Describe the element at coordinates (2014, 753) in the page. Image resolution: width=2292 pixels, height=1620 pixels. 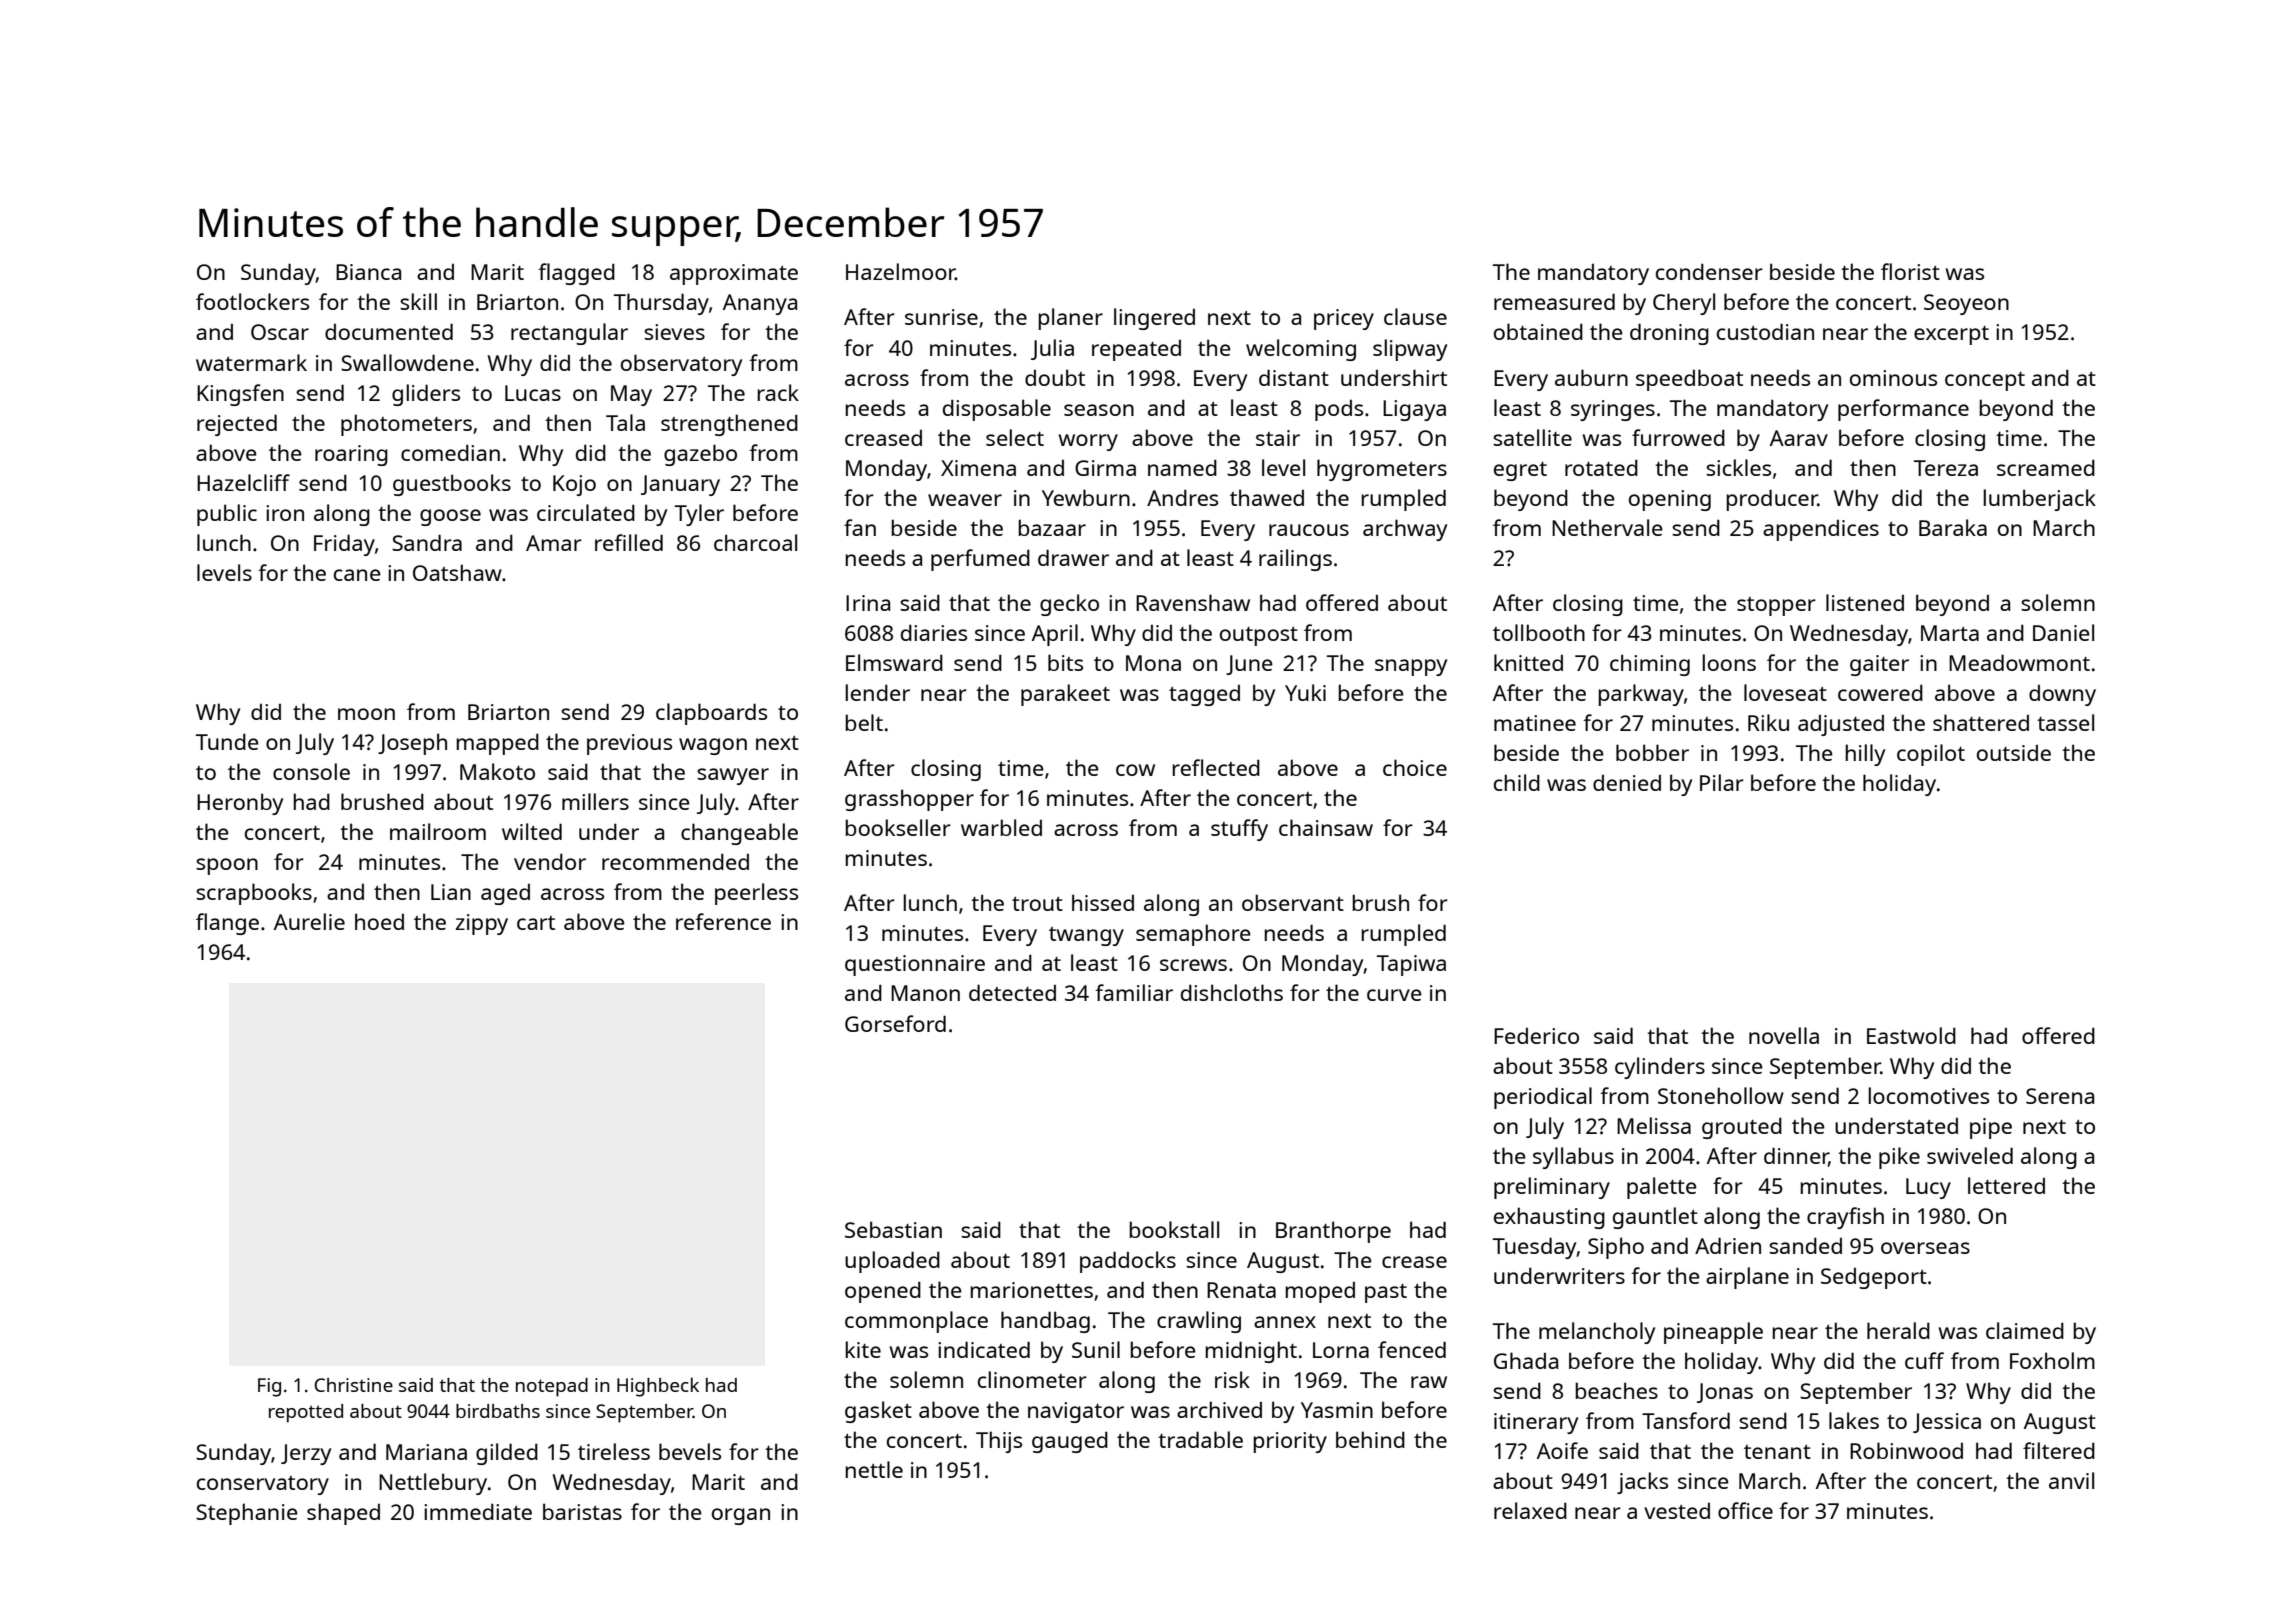
I see `outside` at that location.
